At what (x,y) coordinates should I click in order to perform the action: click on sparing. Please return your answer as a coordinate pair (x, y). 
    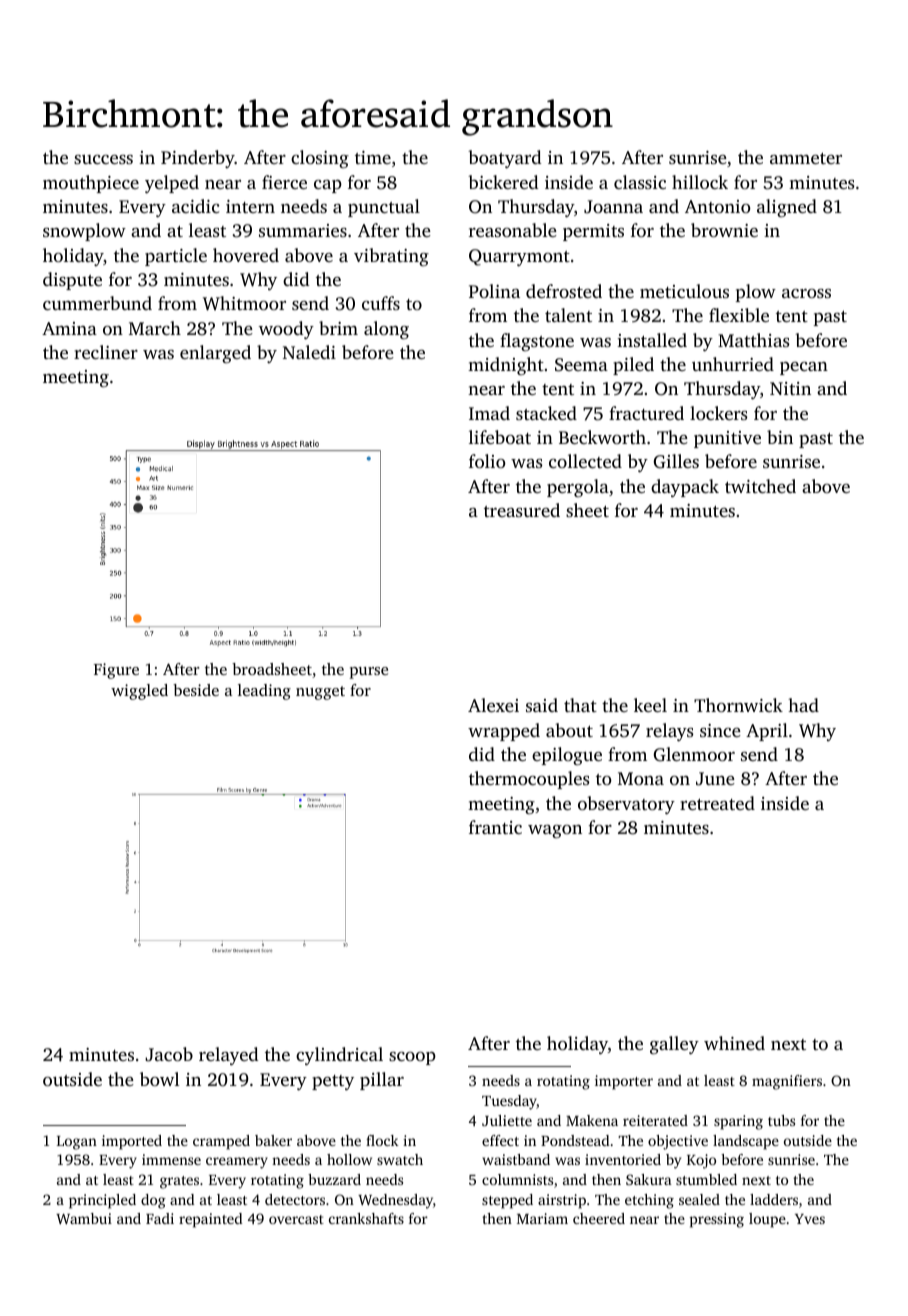
    Looking at the image, I should click on (738, 1122).
